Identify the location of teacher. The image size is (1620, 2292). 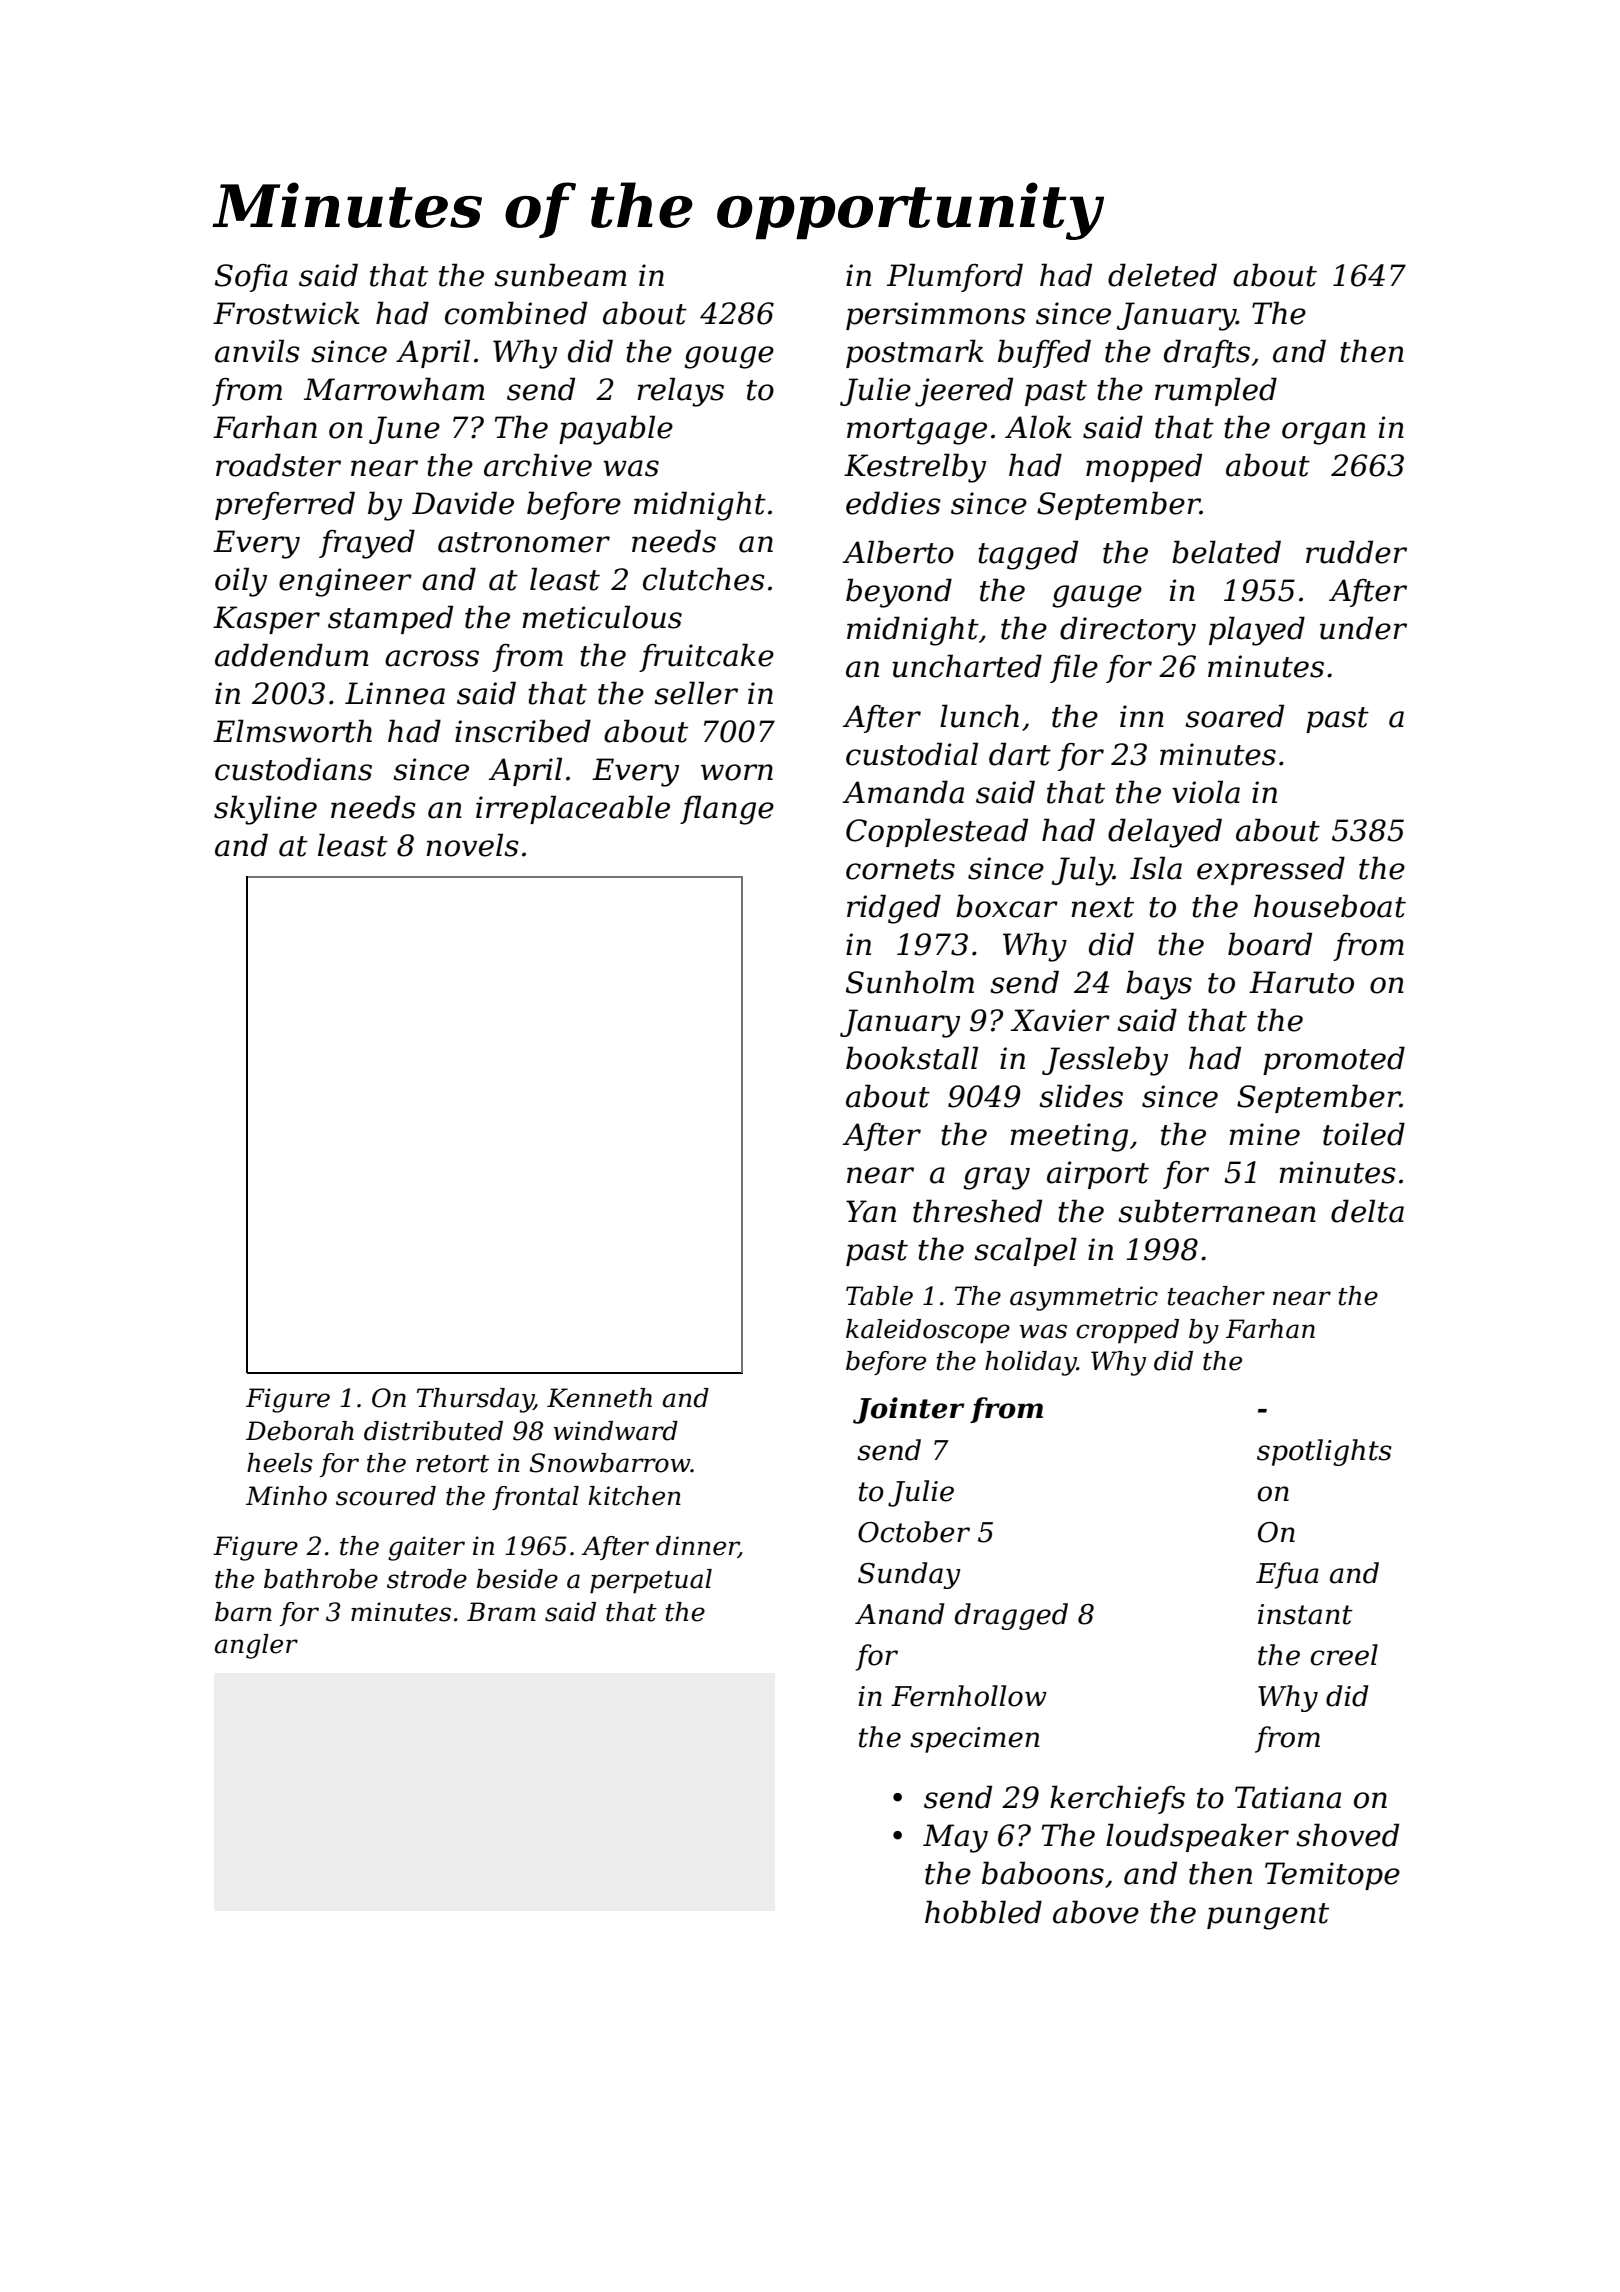
(1216, 1296).
